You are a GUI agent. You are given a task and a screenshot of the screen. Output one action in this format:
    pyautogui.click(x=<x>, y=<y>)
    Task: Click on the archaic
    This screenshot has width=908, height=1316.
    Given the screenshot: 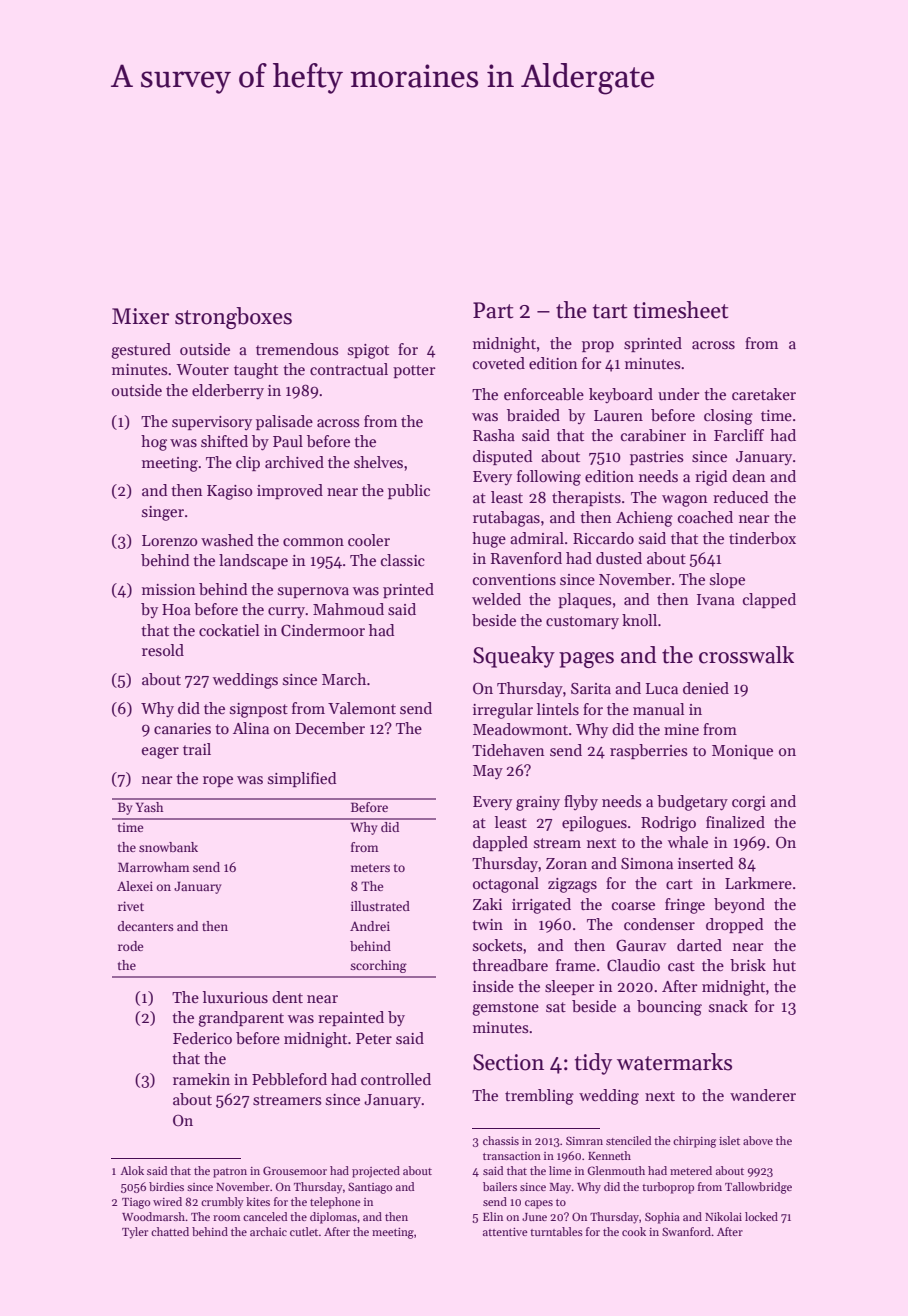 What is the action you would take?
    pyautogui.click(x=268, y=1231)
